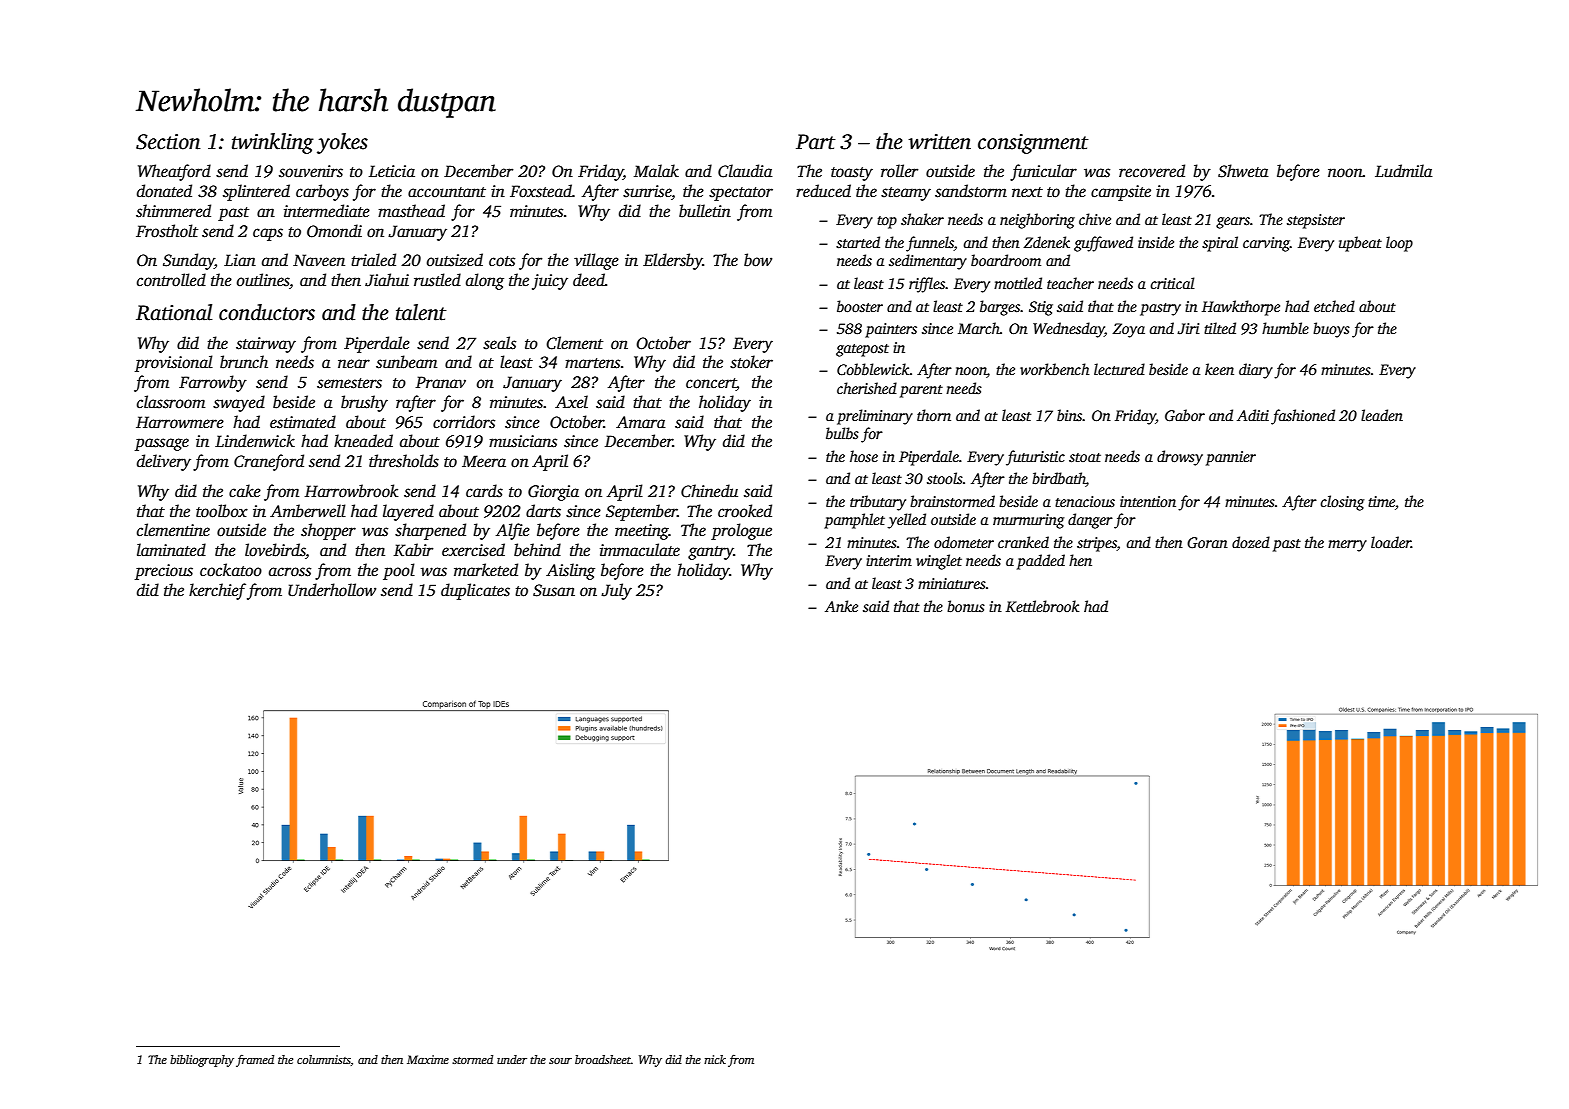  I want to click on twinkling, so click(273, 143).
